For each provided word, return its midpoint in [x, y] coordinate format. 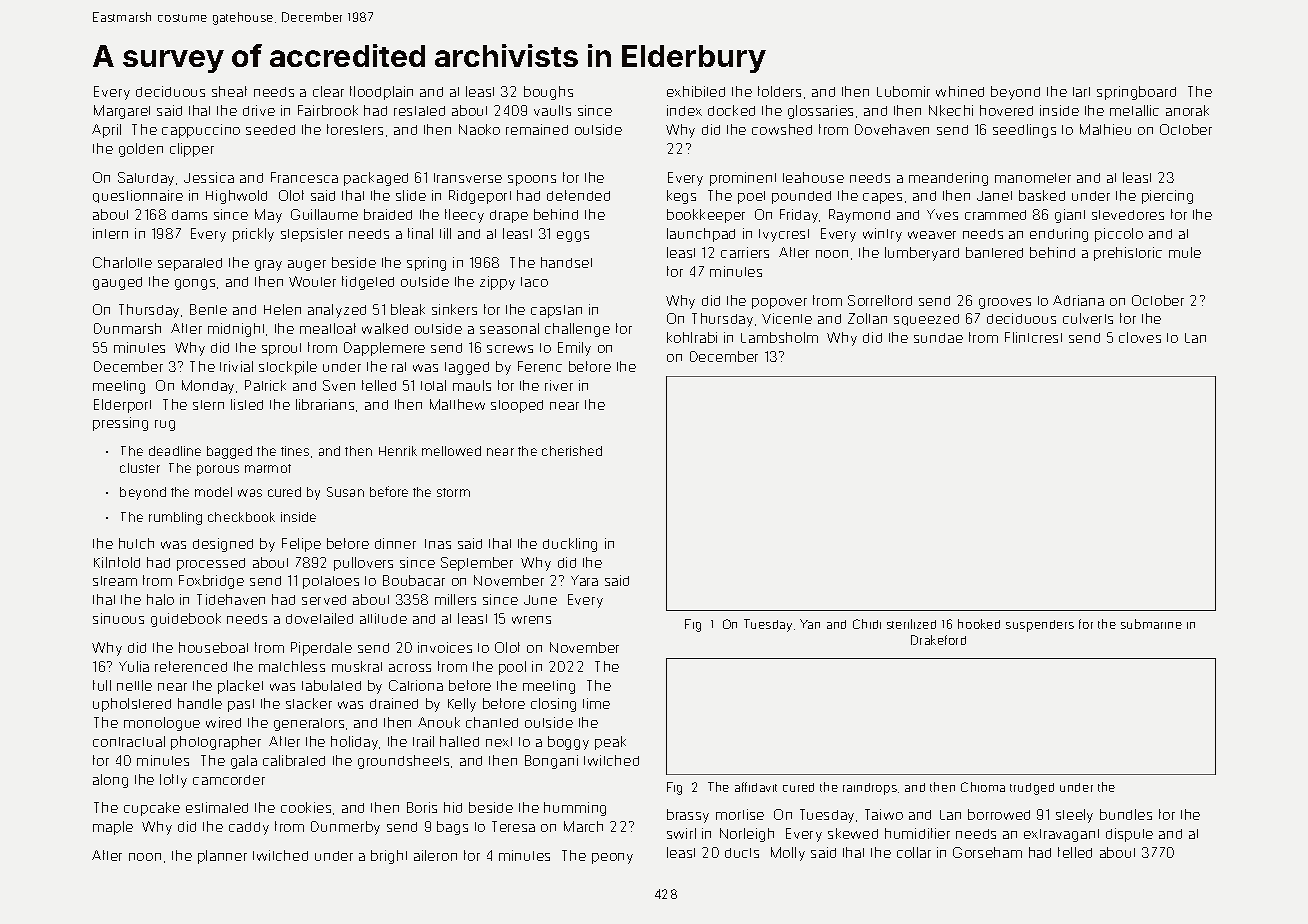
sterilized [911, 624]
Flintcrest [1033, 337]
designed [223, 545]
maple [113, 828]
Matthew [457, 404]
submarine [1151, 624]
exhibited [696, 91]
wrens [531, 620]
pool [512, 668]
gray [268, 265]
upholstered [132, 705]
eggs [573, 236]
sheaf [229, 91]
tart [1081, 92]
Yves [942, 214]
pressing [120, 424]
